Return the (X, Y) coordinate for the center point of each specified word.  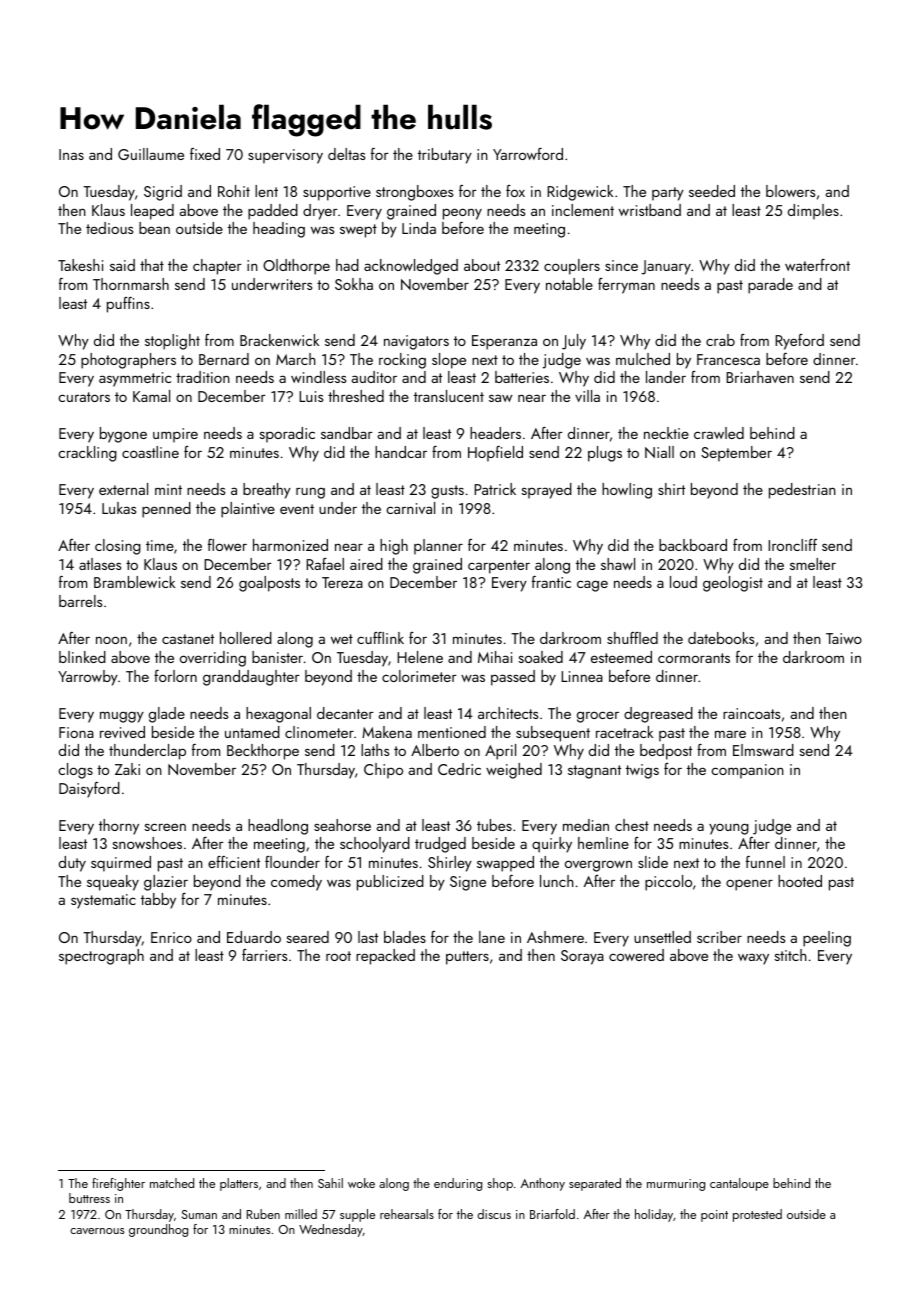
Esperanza (504, 342)
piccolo (668, 883)
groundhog (158, 1230)
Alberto (435, 750)
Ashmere (555, 937)
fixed (205, 154)
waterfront (817, 265)
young (729, 829)
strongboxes (414, 193)
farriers (264, 955)
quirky (552, 845)
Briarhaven (760, 377)
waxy (753, 959)
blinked (82, 657)
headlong (278, 827)
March (295, 359)
